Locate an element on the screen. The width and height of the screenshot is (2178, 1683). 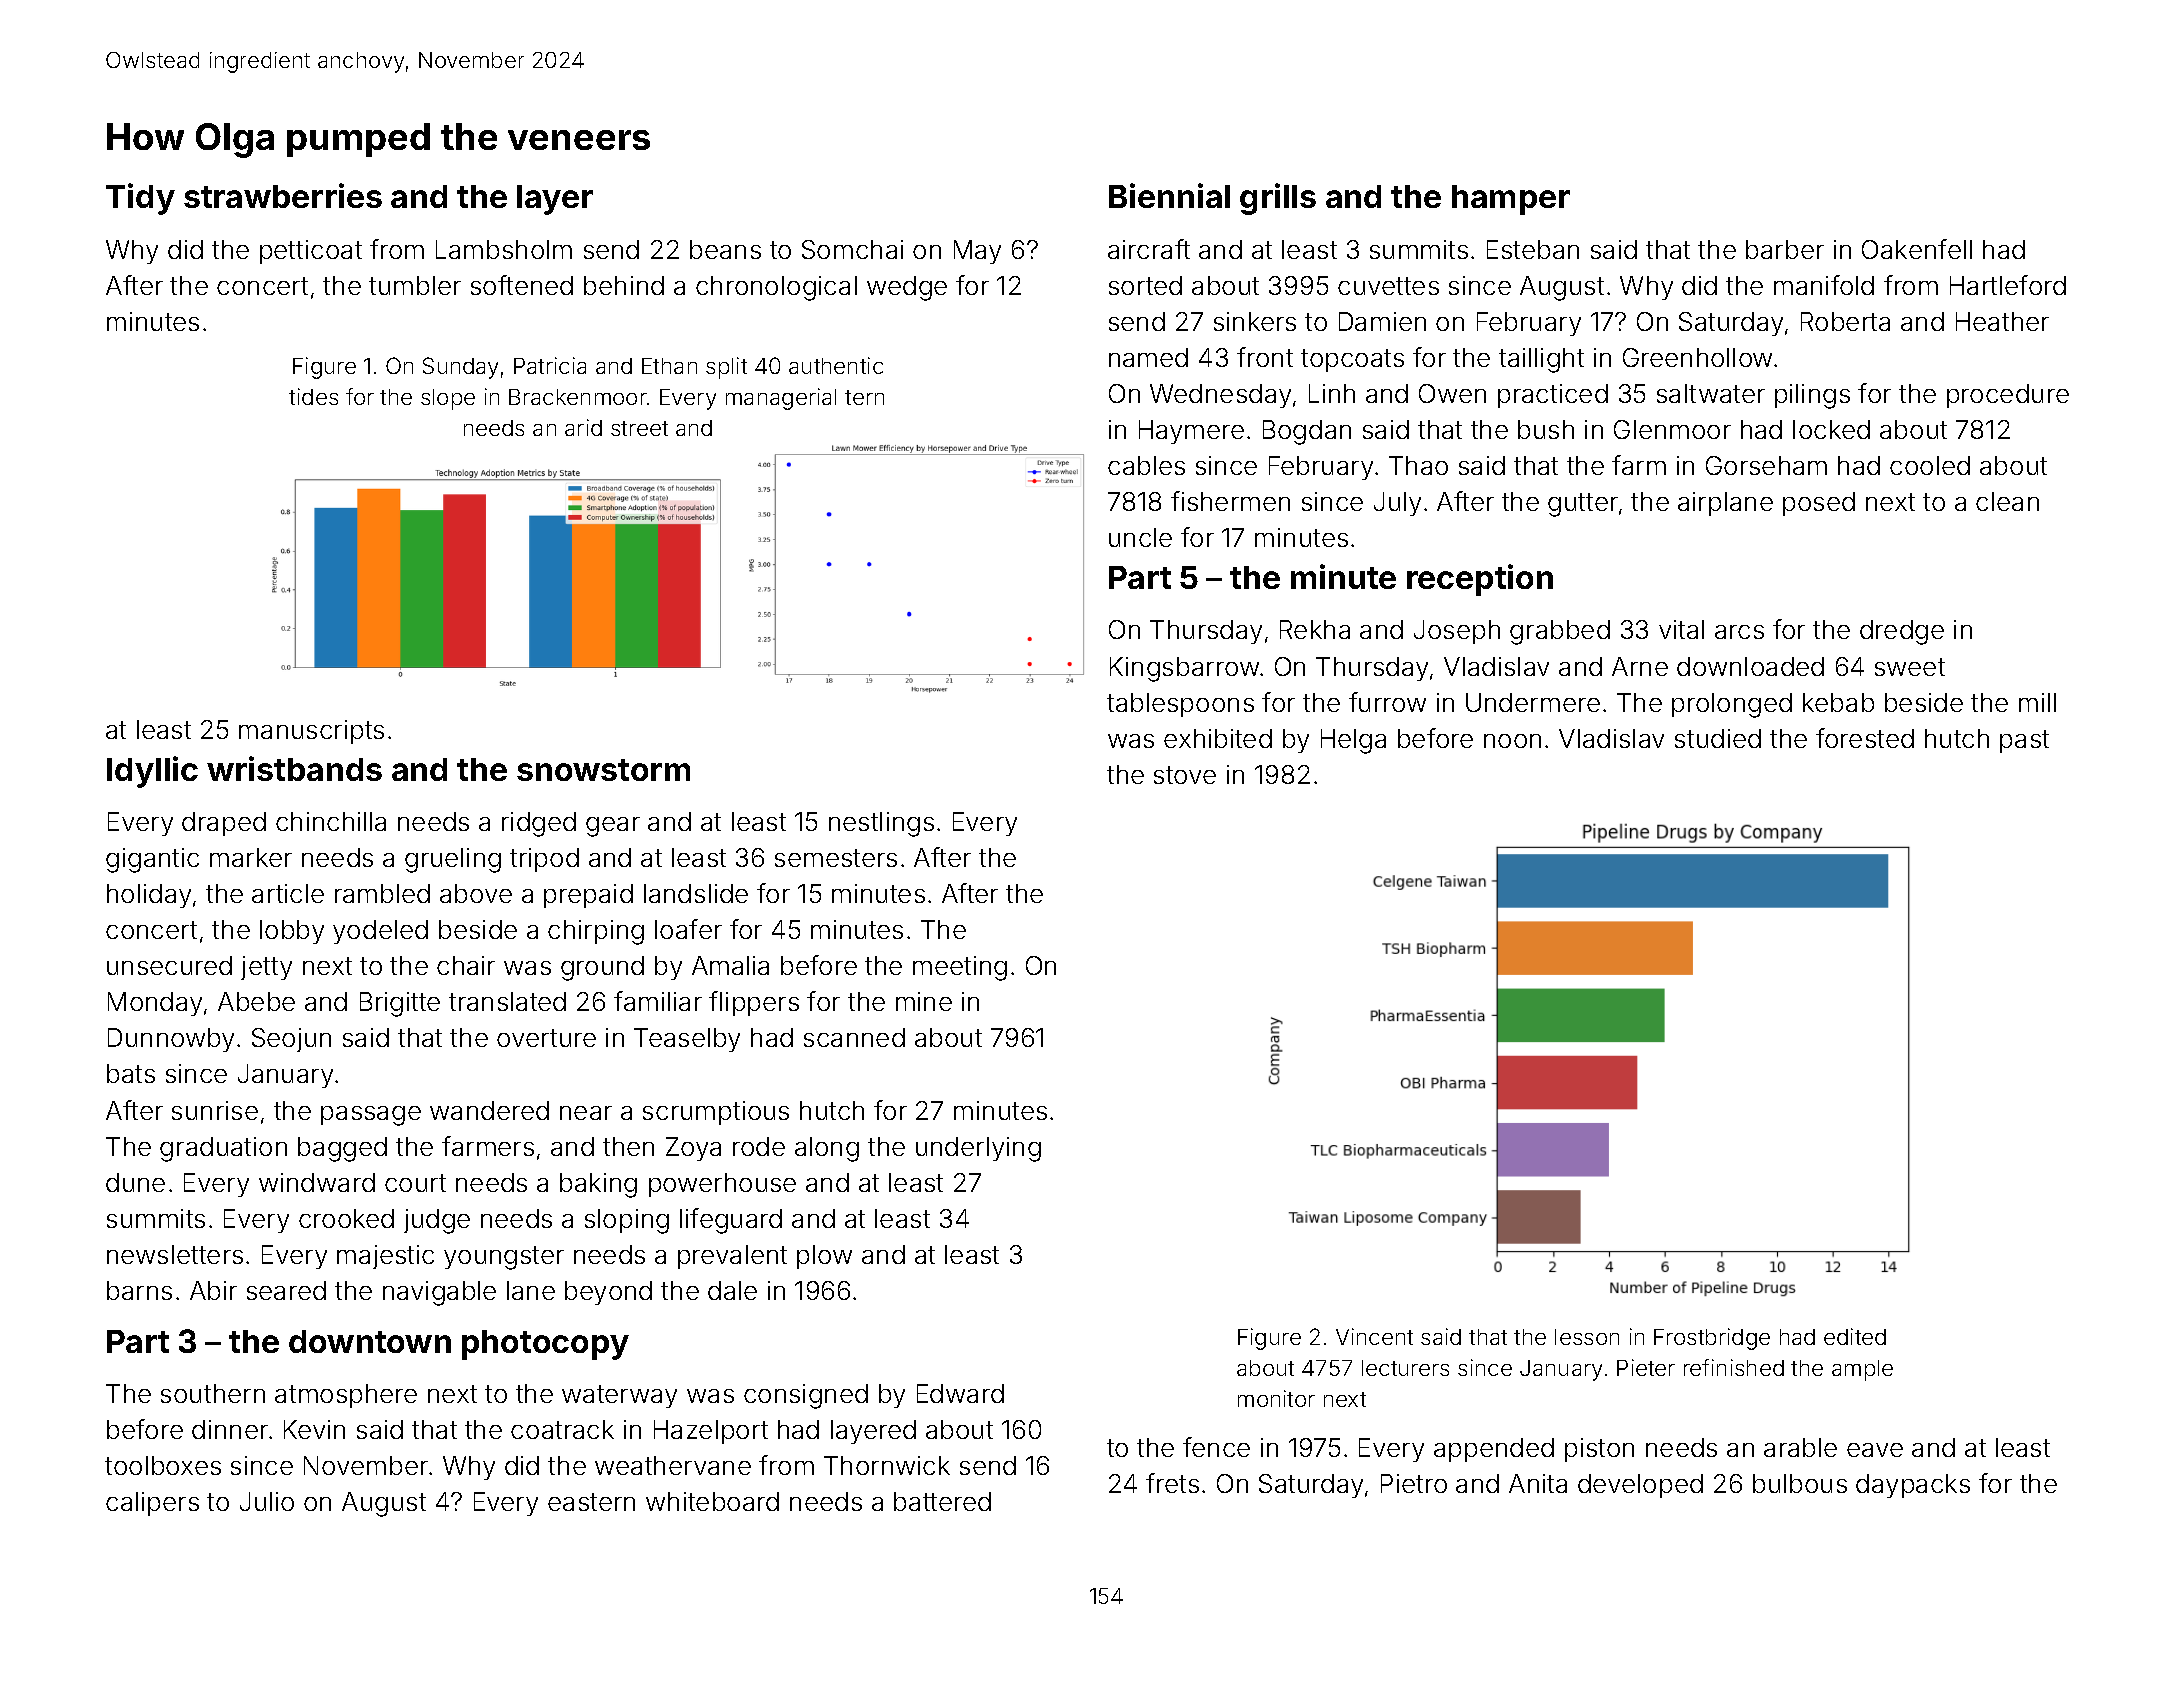
semesters is located at coordinates (836, 858).
